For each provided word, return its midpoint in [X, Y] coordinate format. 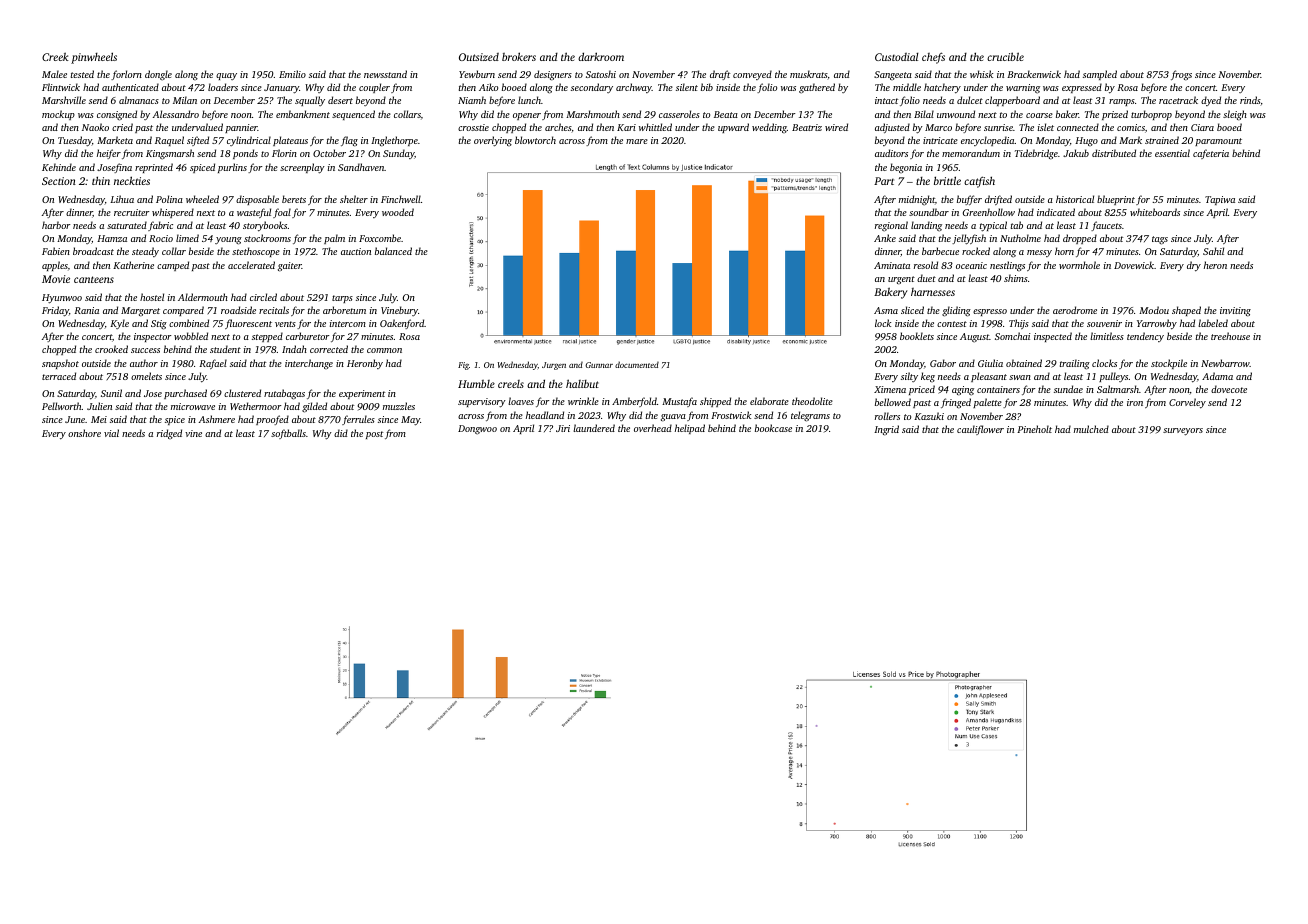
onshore [84, 433]
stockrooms [267, 238]
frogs [1181, 75]
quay [226, 76]
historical [1075, 199]
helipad [690, 429]
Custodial [897, 57]
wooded [398, 212]
